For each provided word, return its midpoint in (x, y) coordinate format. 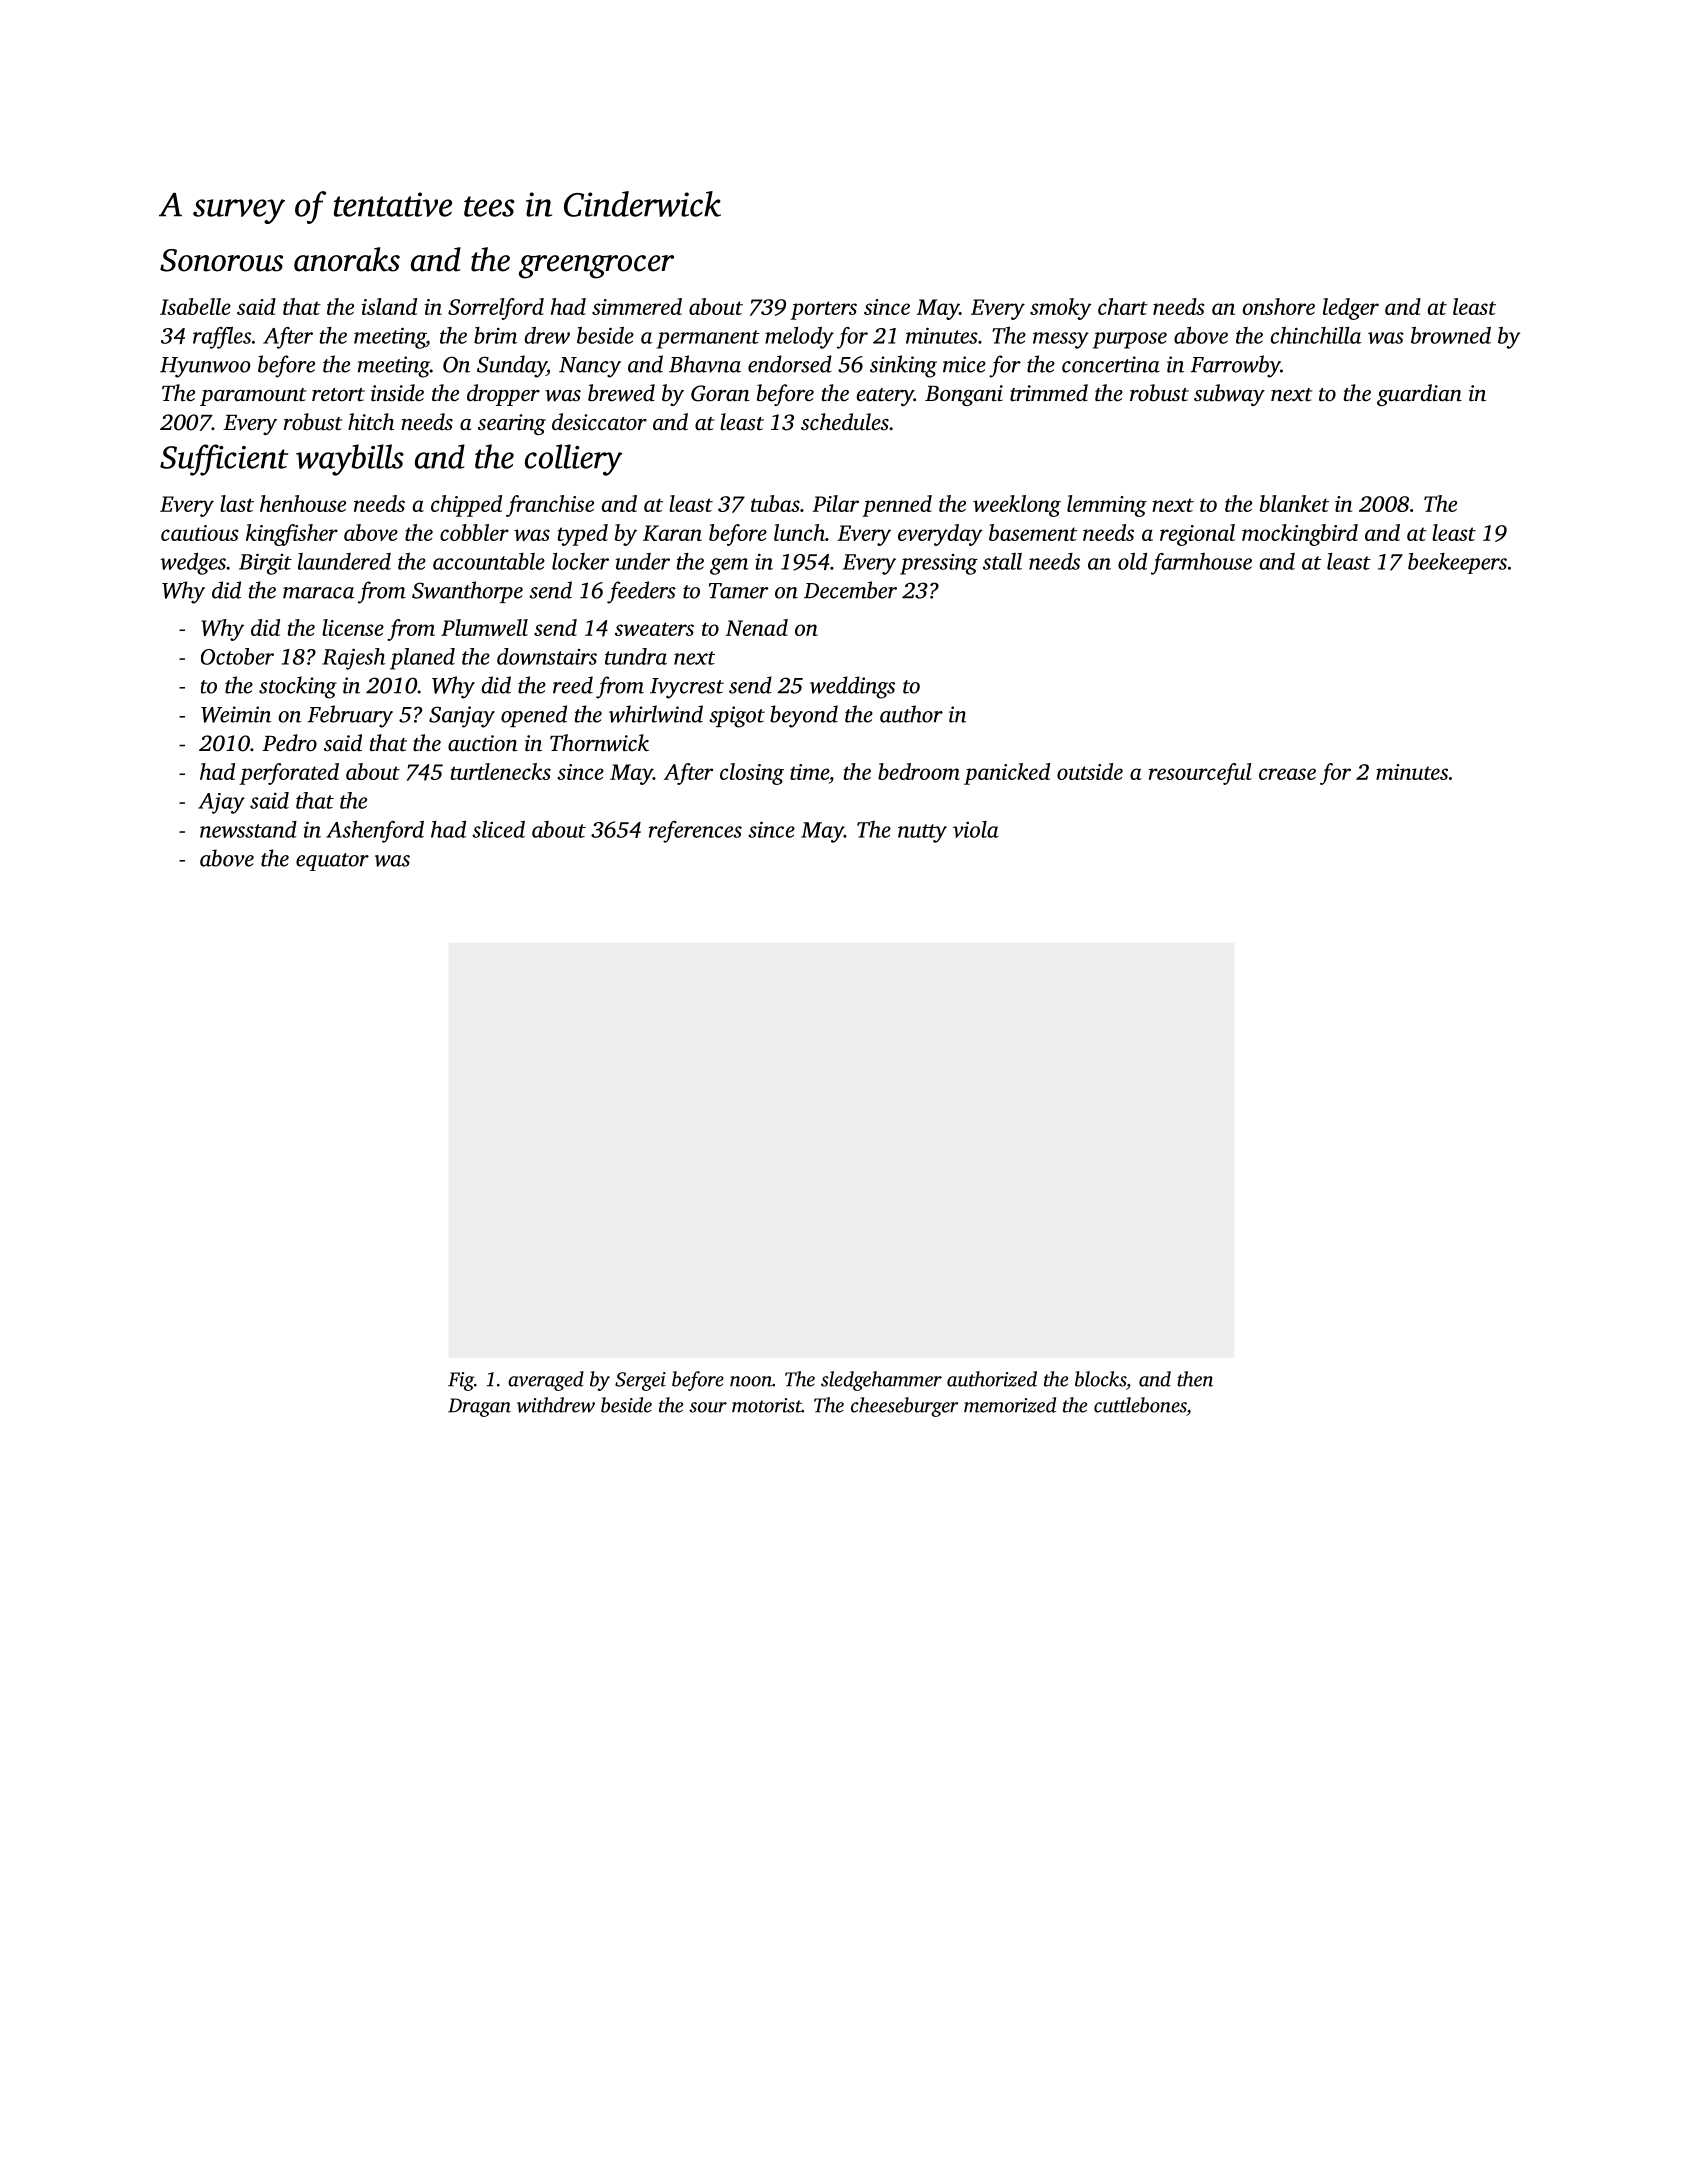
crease (1287, 774)
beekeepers (1457, 563)
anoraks (347, 259)
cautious (199, 533)
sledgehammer (881, 1381)
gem (729, 566)
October (237, 656)
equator (332, 862)
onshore (1278, 306)
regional (1197, 535)
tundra (636, 656)
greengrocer (596, 267)
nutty (922, 833)
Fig (461, 1381)
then (1195, 1379)
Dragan (479, 1407)
